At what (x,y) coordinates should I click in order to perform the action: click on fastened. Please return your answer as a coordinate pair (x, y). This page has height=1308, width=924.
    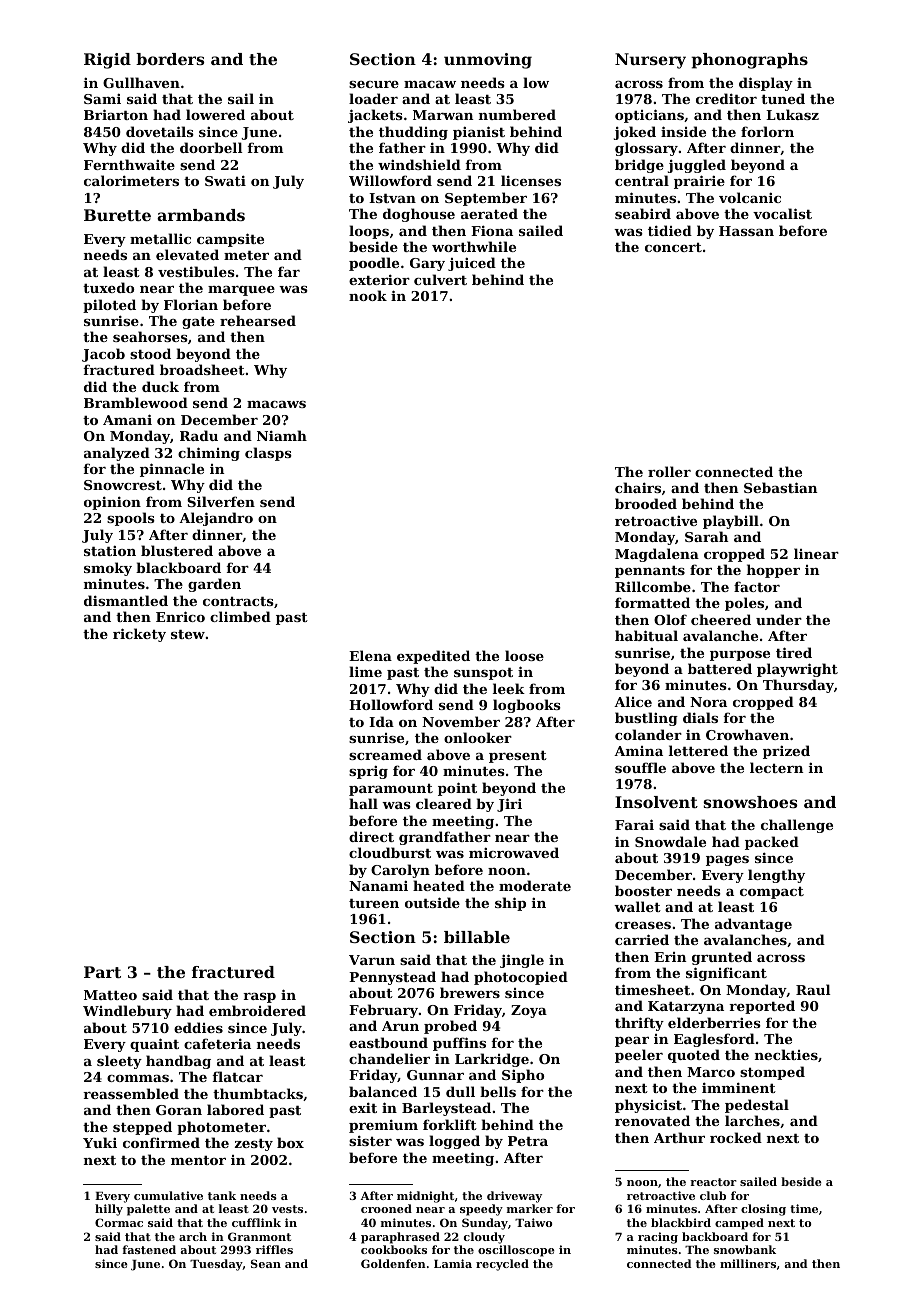
    Looking at the image, I should click on (149, 1249).
